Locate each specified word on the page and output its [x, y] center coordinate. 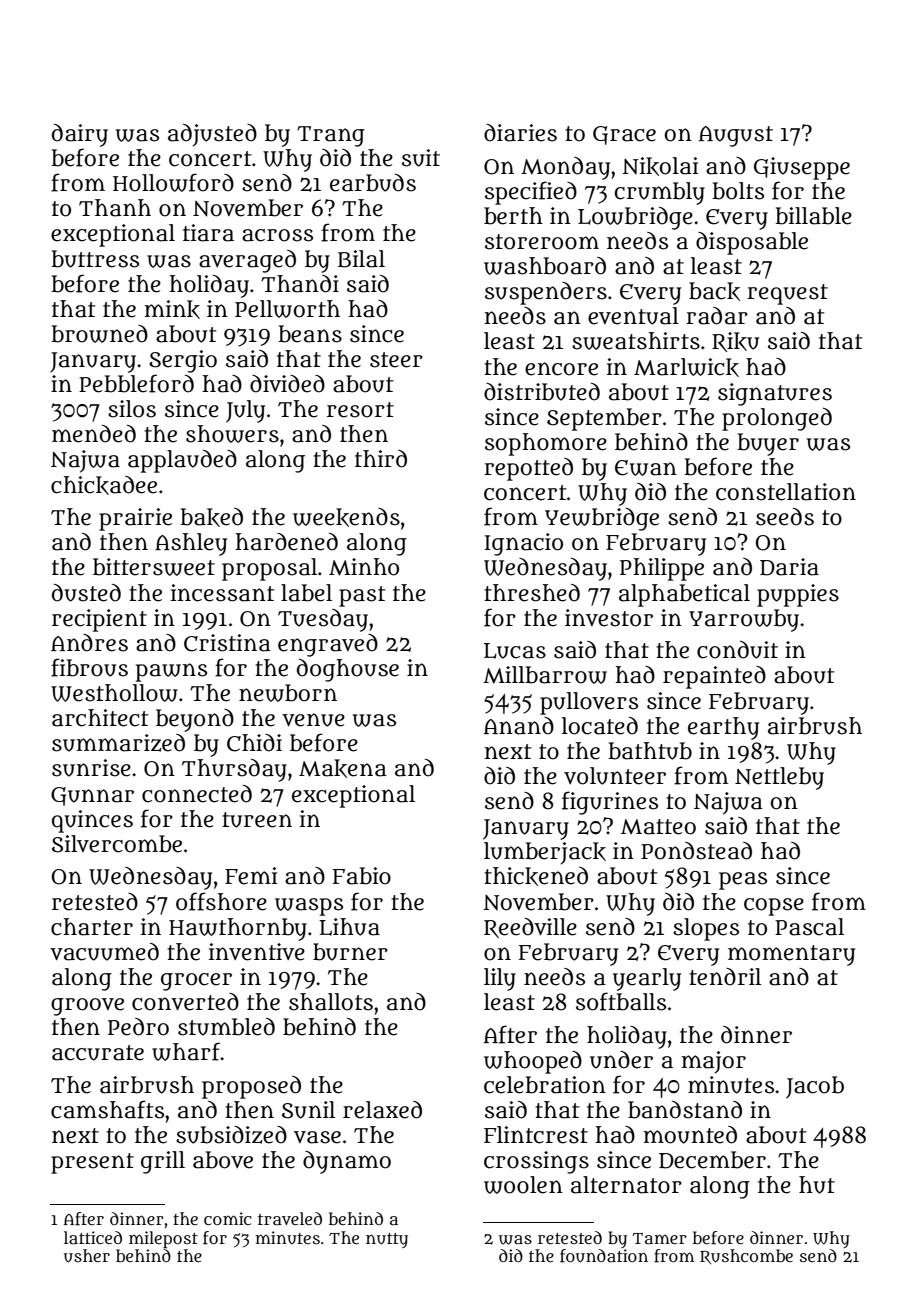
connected [197, 794]
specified [531, 193]
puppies [798, 595]
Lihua [349, 927]
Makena [343, 768]
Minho [364, 567]
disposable [752, 243]
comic [227, 1218]
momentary [791, 955]
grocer [196, 982]
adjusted [212, 135]
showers [232, 434]
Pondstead [696, 851]
